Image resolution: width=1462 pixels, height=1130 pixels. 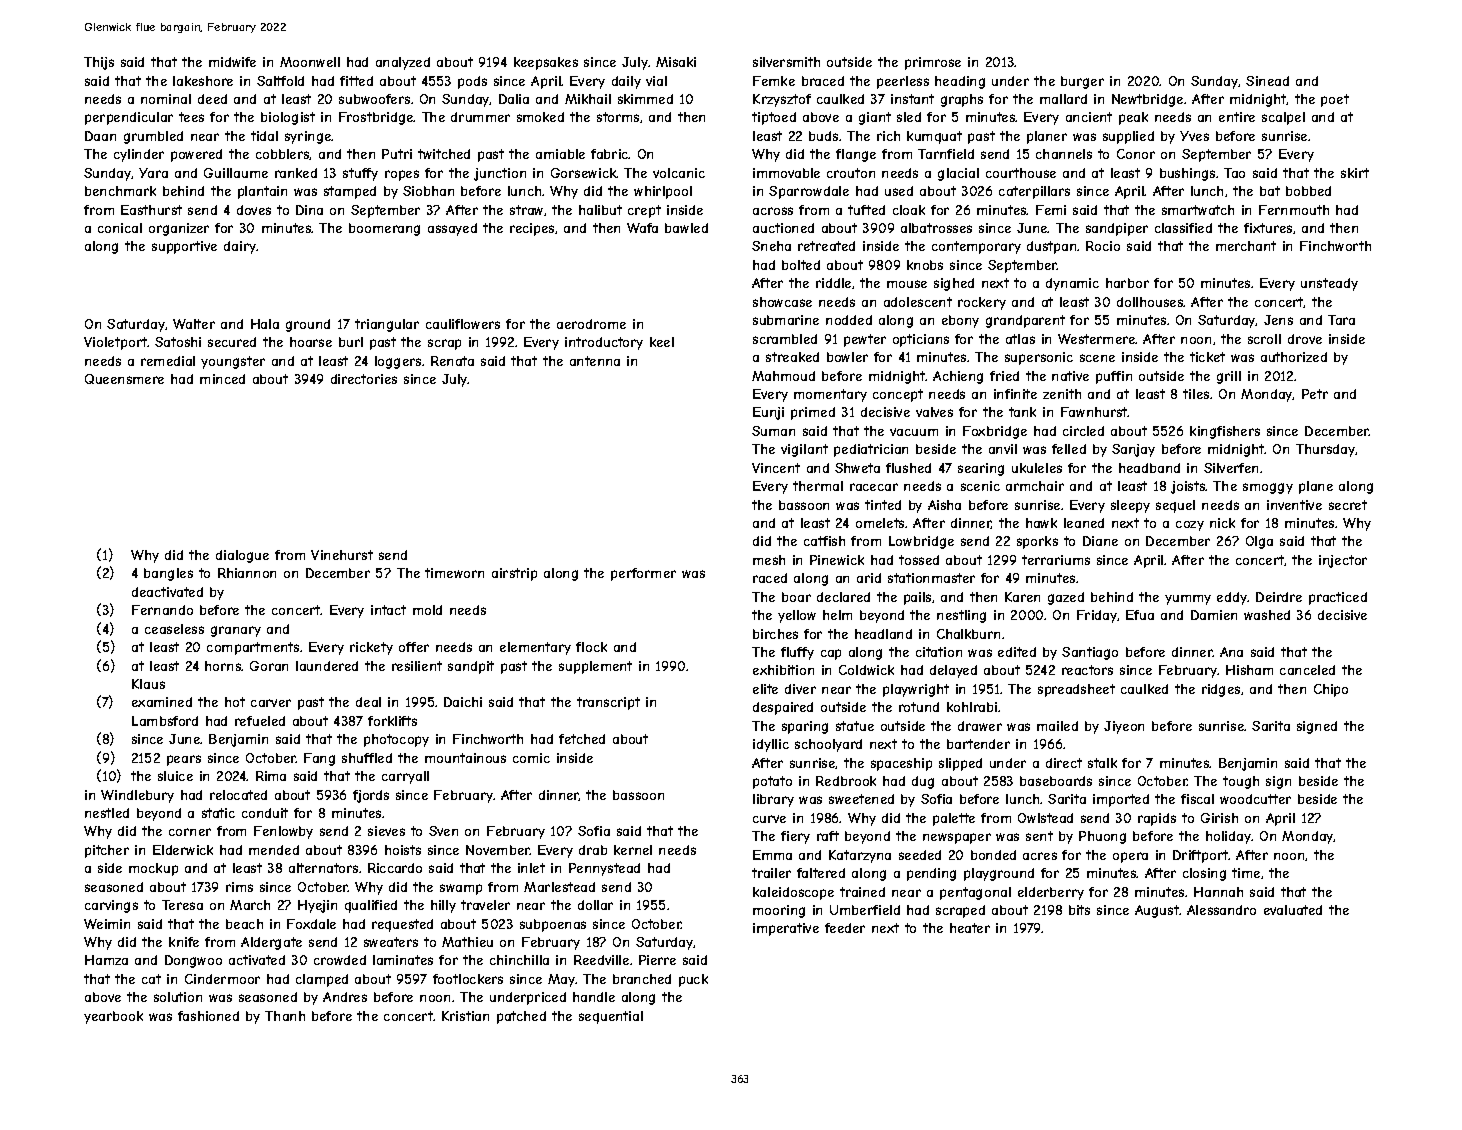 I want to click on minced, so click(x=222, y=379).
